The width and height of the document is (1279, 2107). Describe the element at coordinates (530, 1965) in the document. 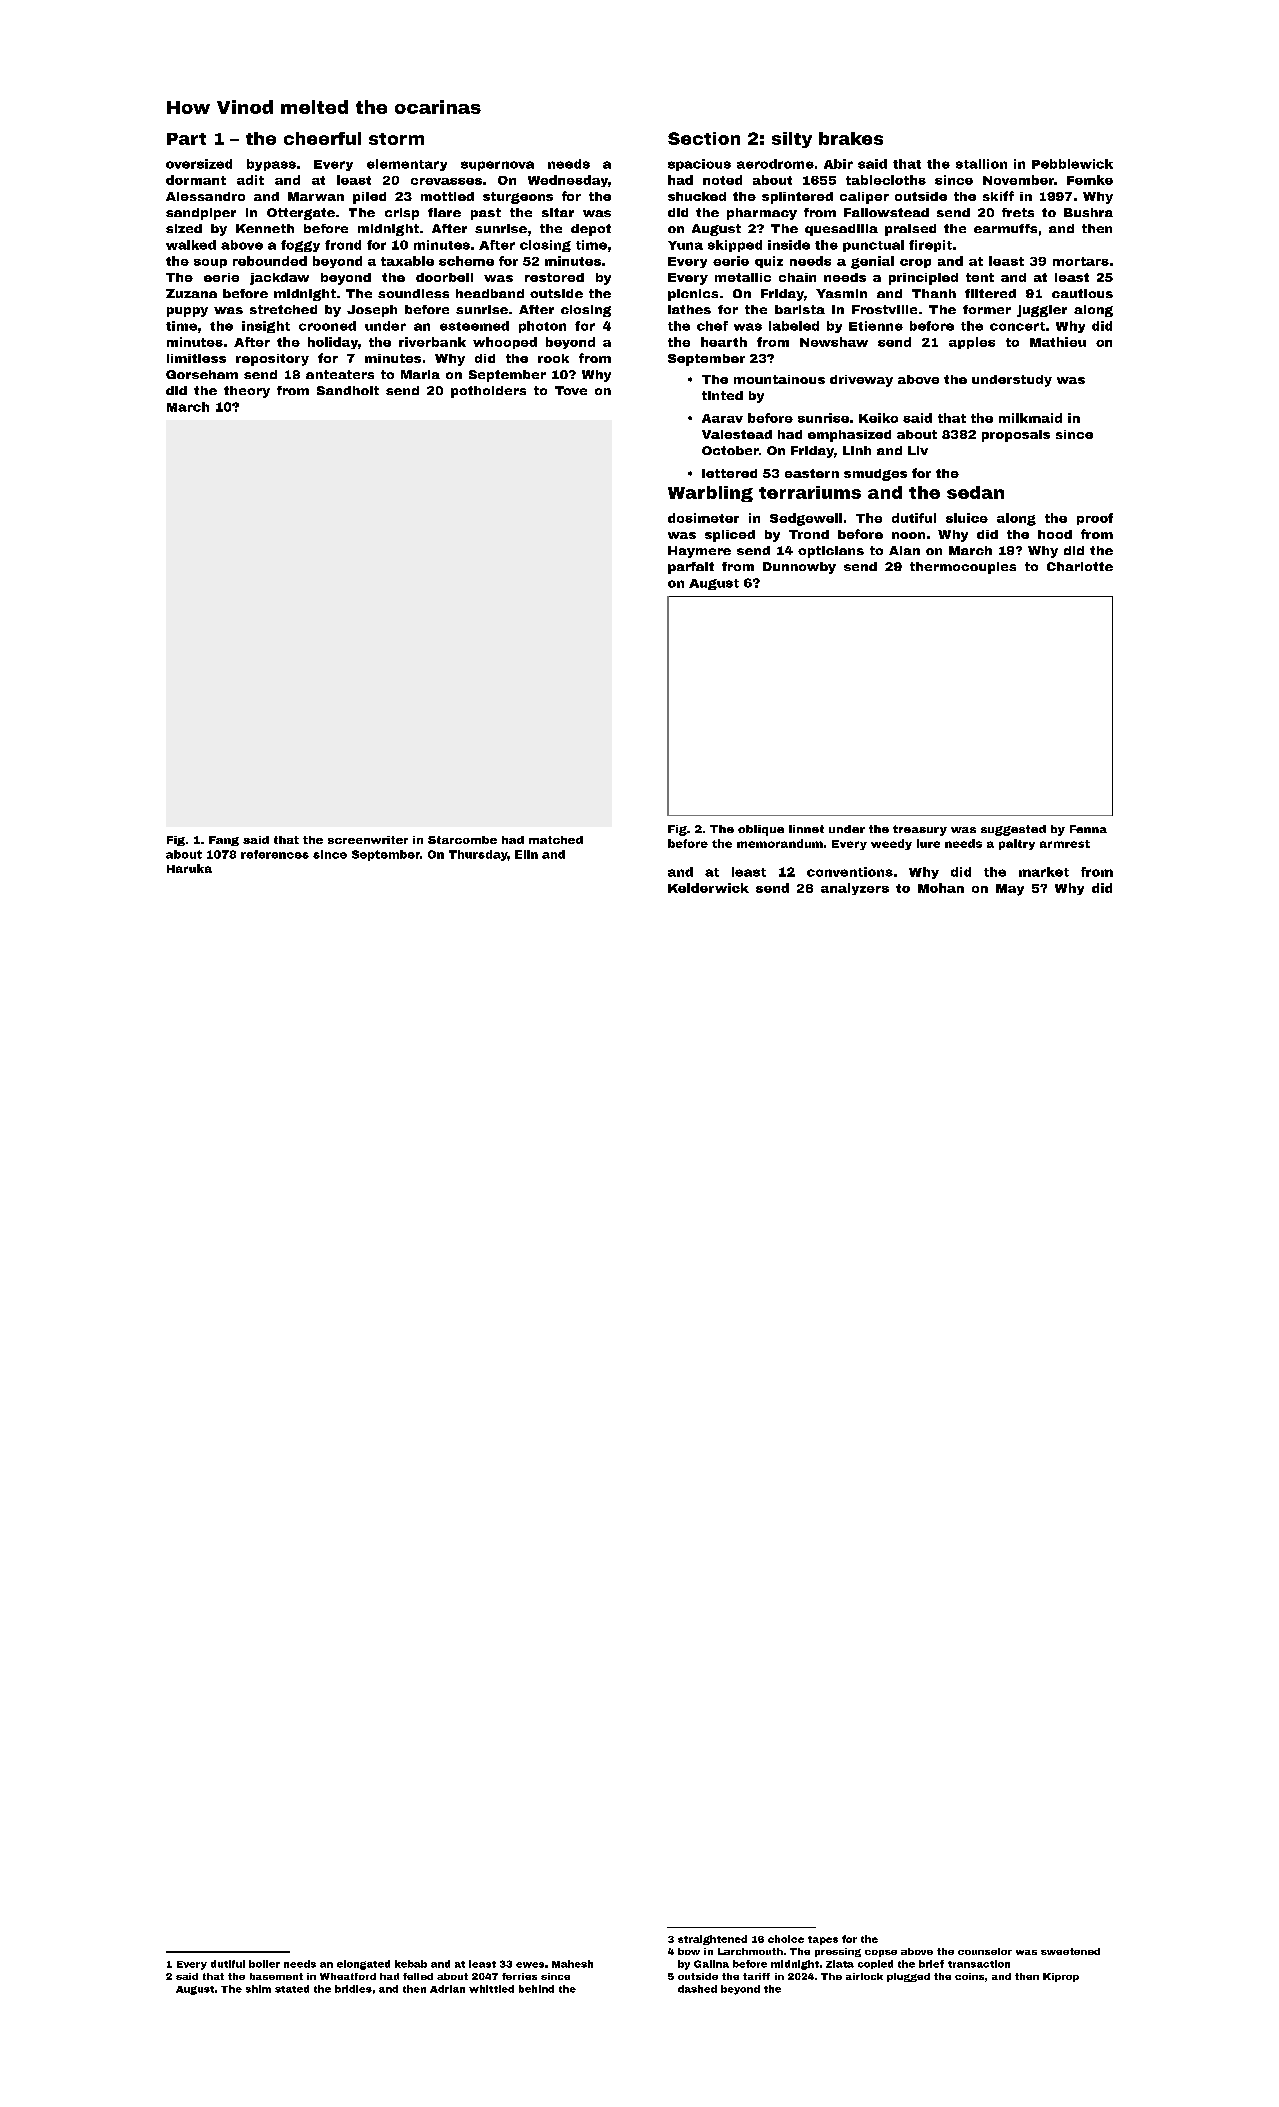

I see `ewes` at that location.
